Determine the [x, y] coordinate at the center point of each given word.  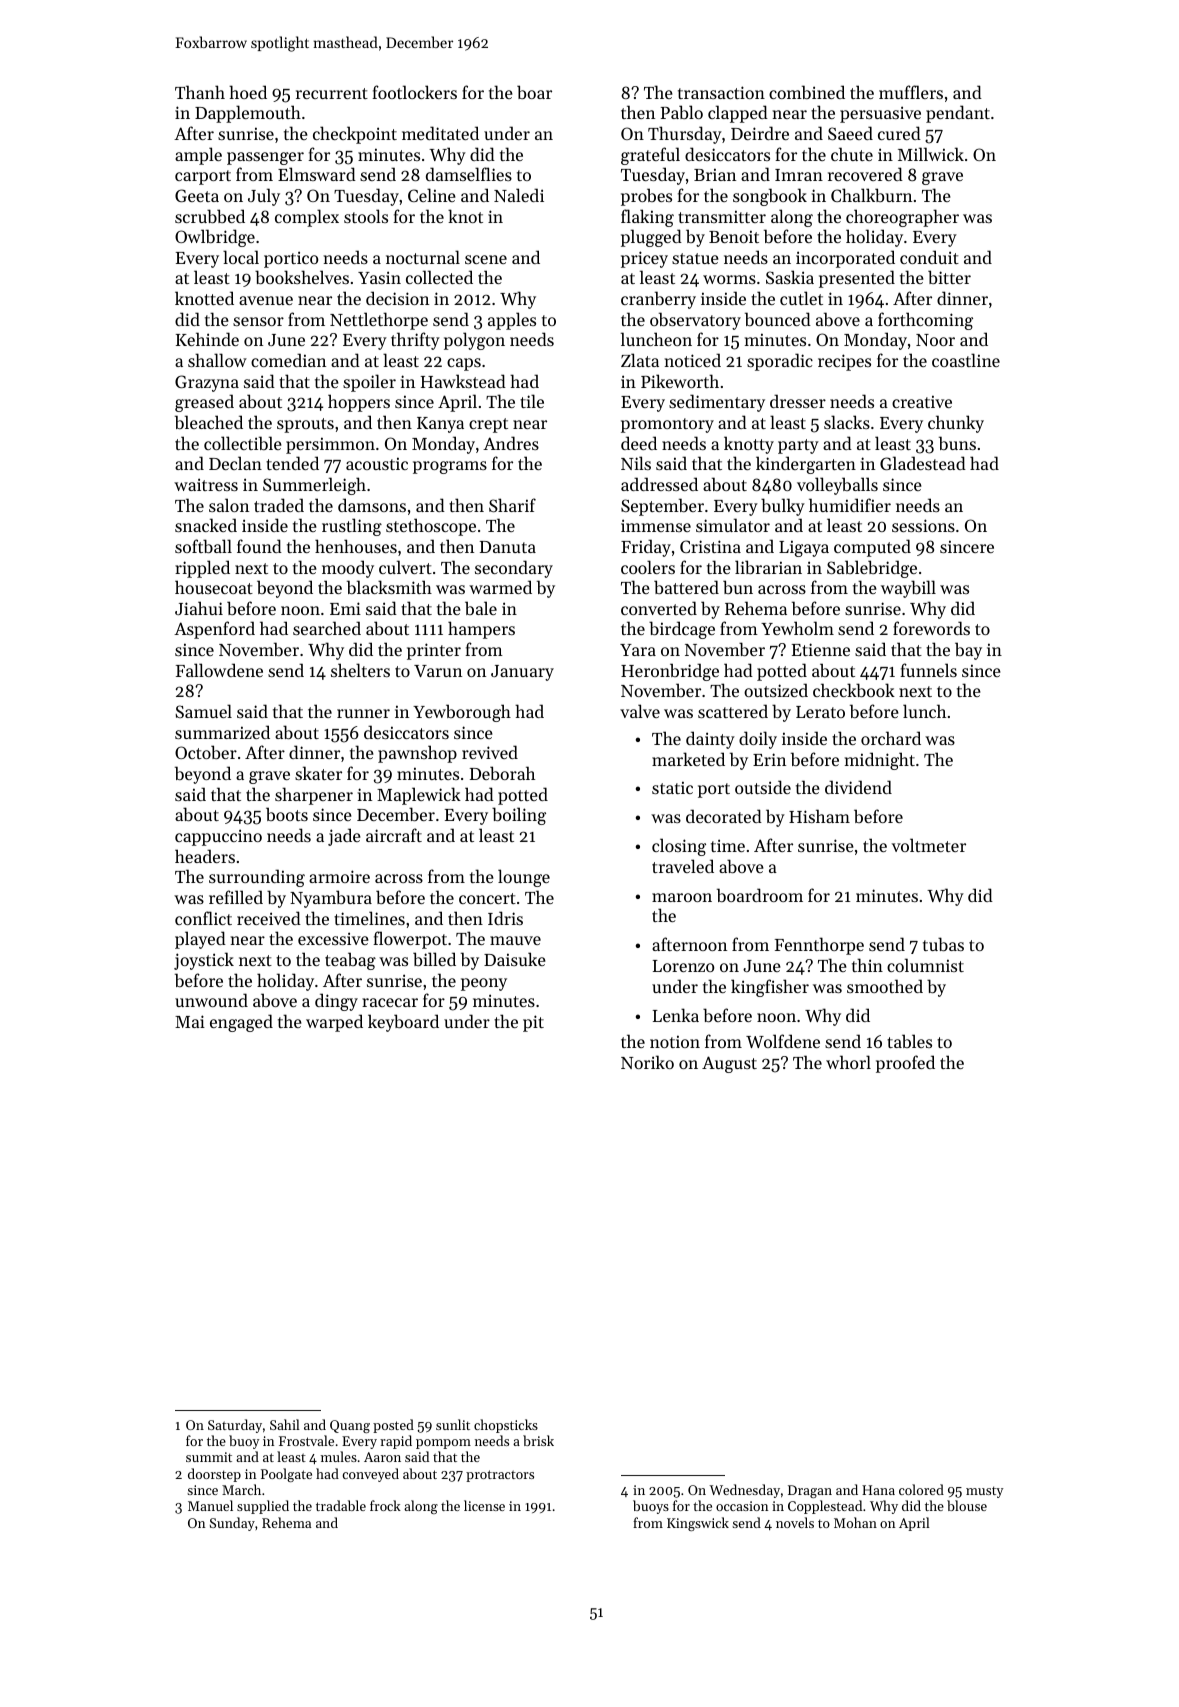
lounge [524, 878]
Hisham [819, 816]
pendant [958, 114]
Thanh [200, 92]
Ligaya [804, 548]
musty [984, 1492]
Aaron [382, 1457]
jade [344, 837]
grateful [650, 156]
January [522, 673]
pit [533, 1023]
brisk [538, 1440]
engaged [241, 1023]
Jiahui [199, 608]
